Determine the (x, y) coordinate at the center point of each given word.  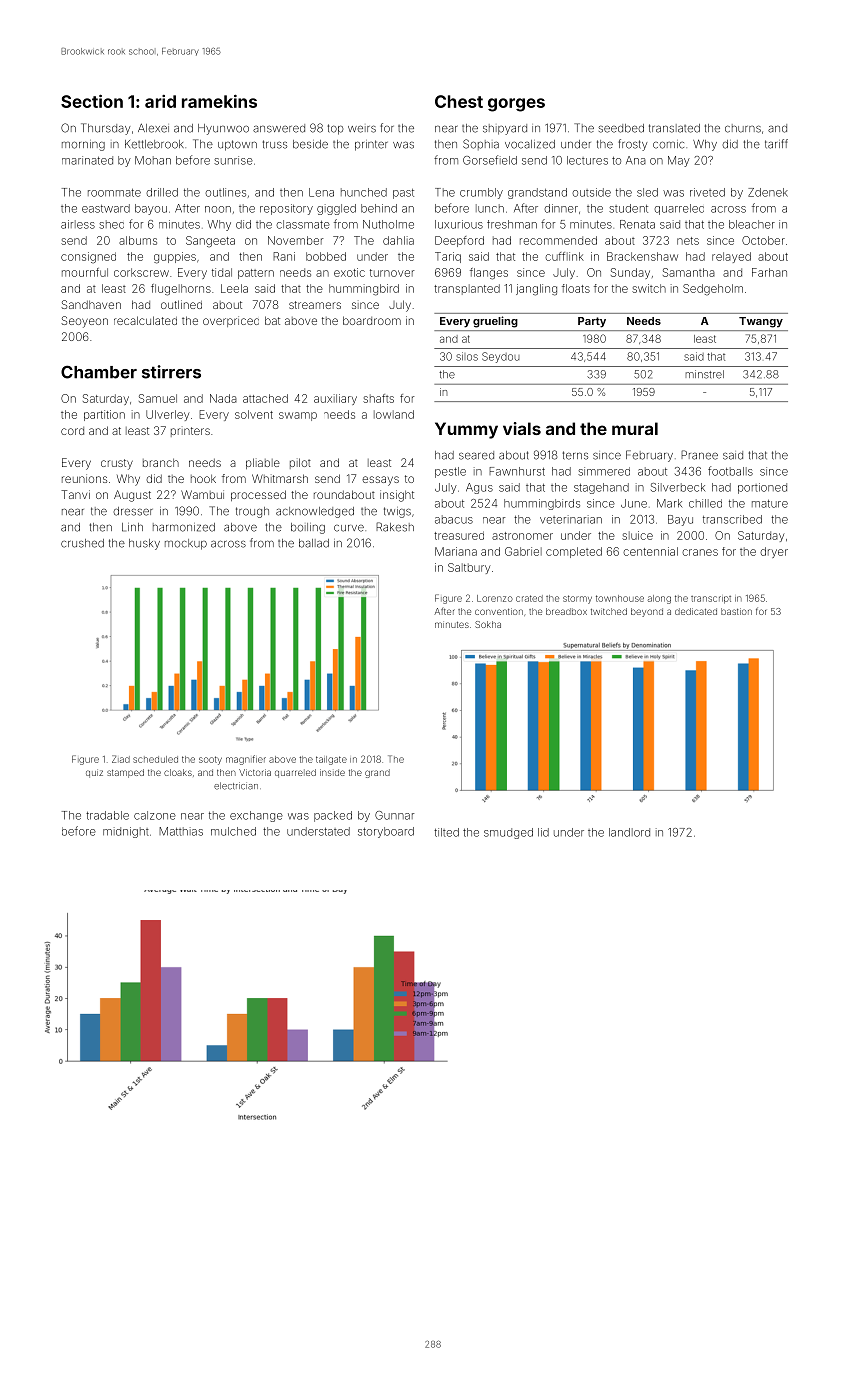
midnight (126, 832)
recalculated (145, 320)
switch (649, 288)
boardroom (372, 320)
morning (83, 145)
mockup (186, 544)
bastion (736, 611)
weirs (362, 129)
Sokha (488, 624)
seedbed (621, 128)
